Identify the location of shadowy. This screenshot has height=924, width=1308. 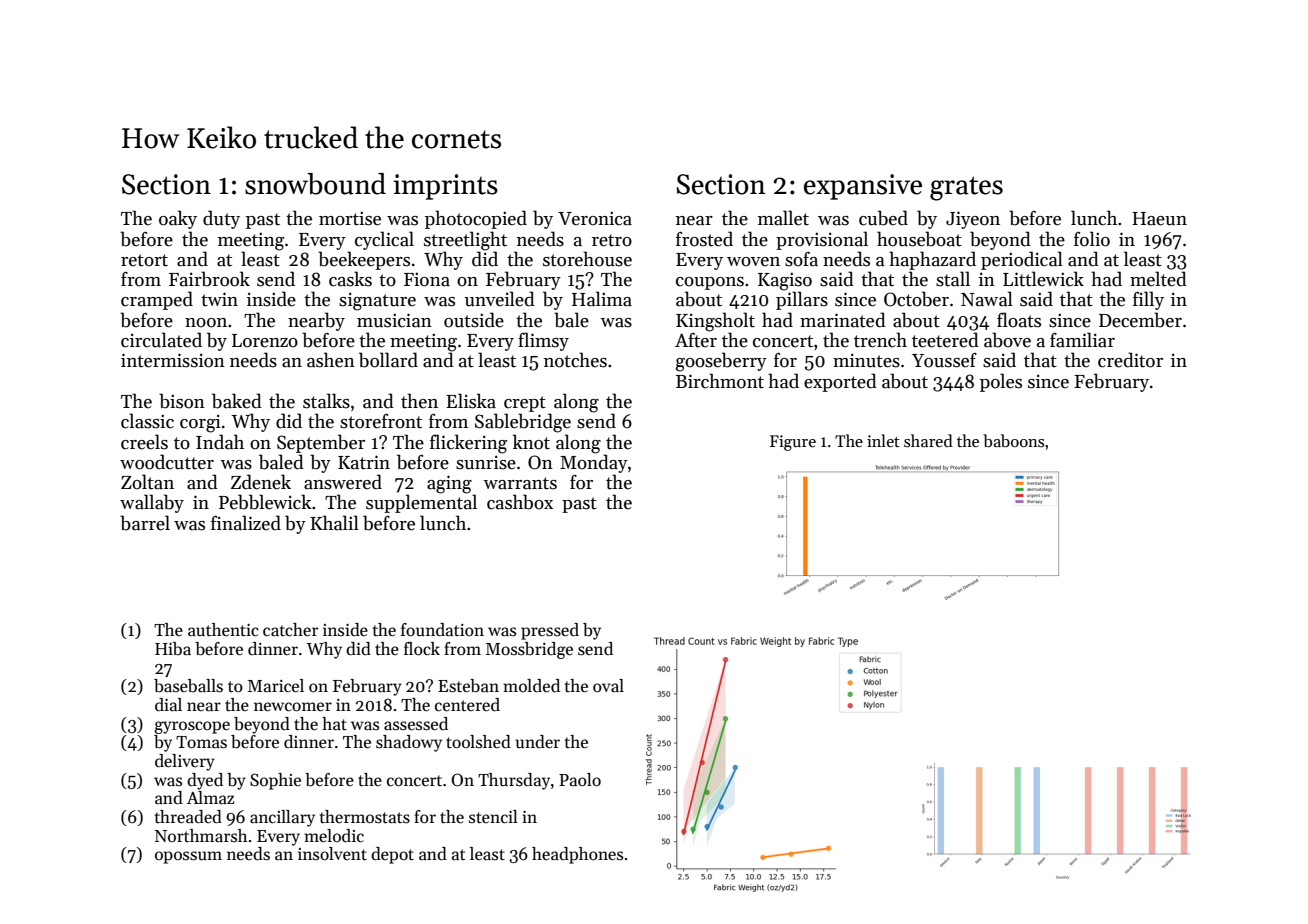
(409, 743).
